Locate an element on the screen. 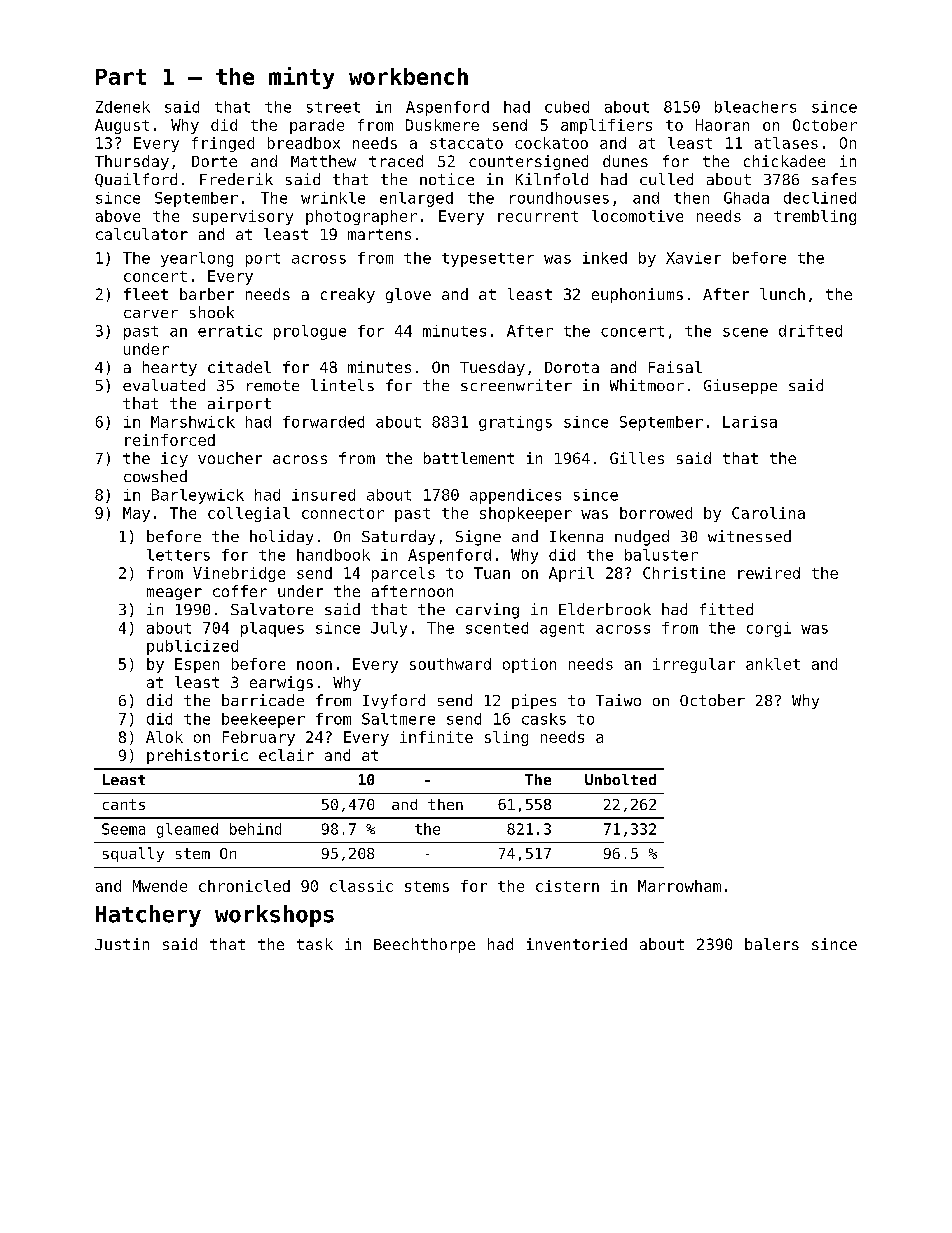  above is located at coordinates (118, 216).
